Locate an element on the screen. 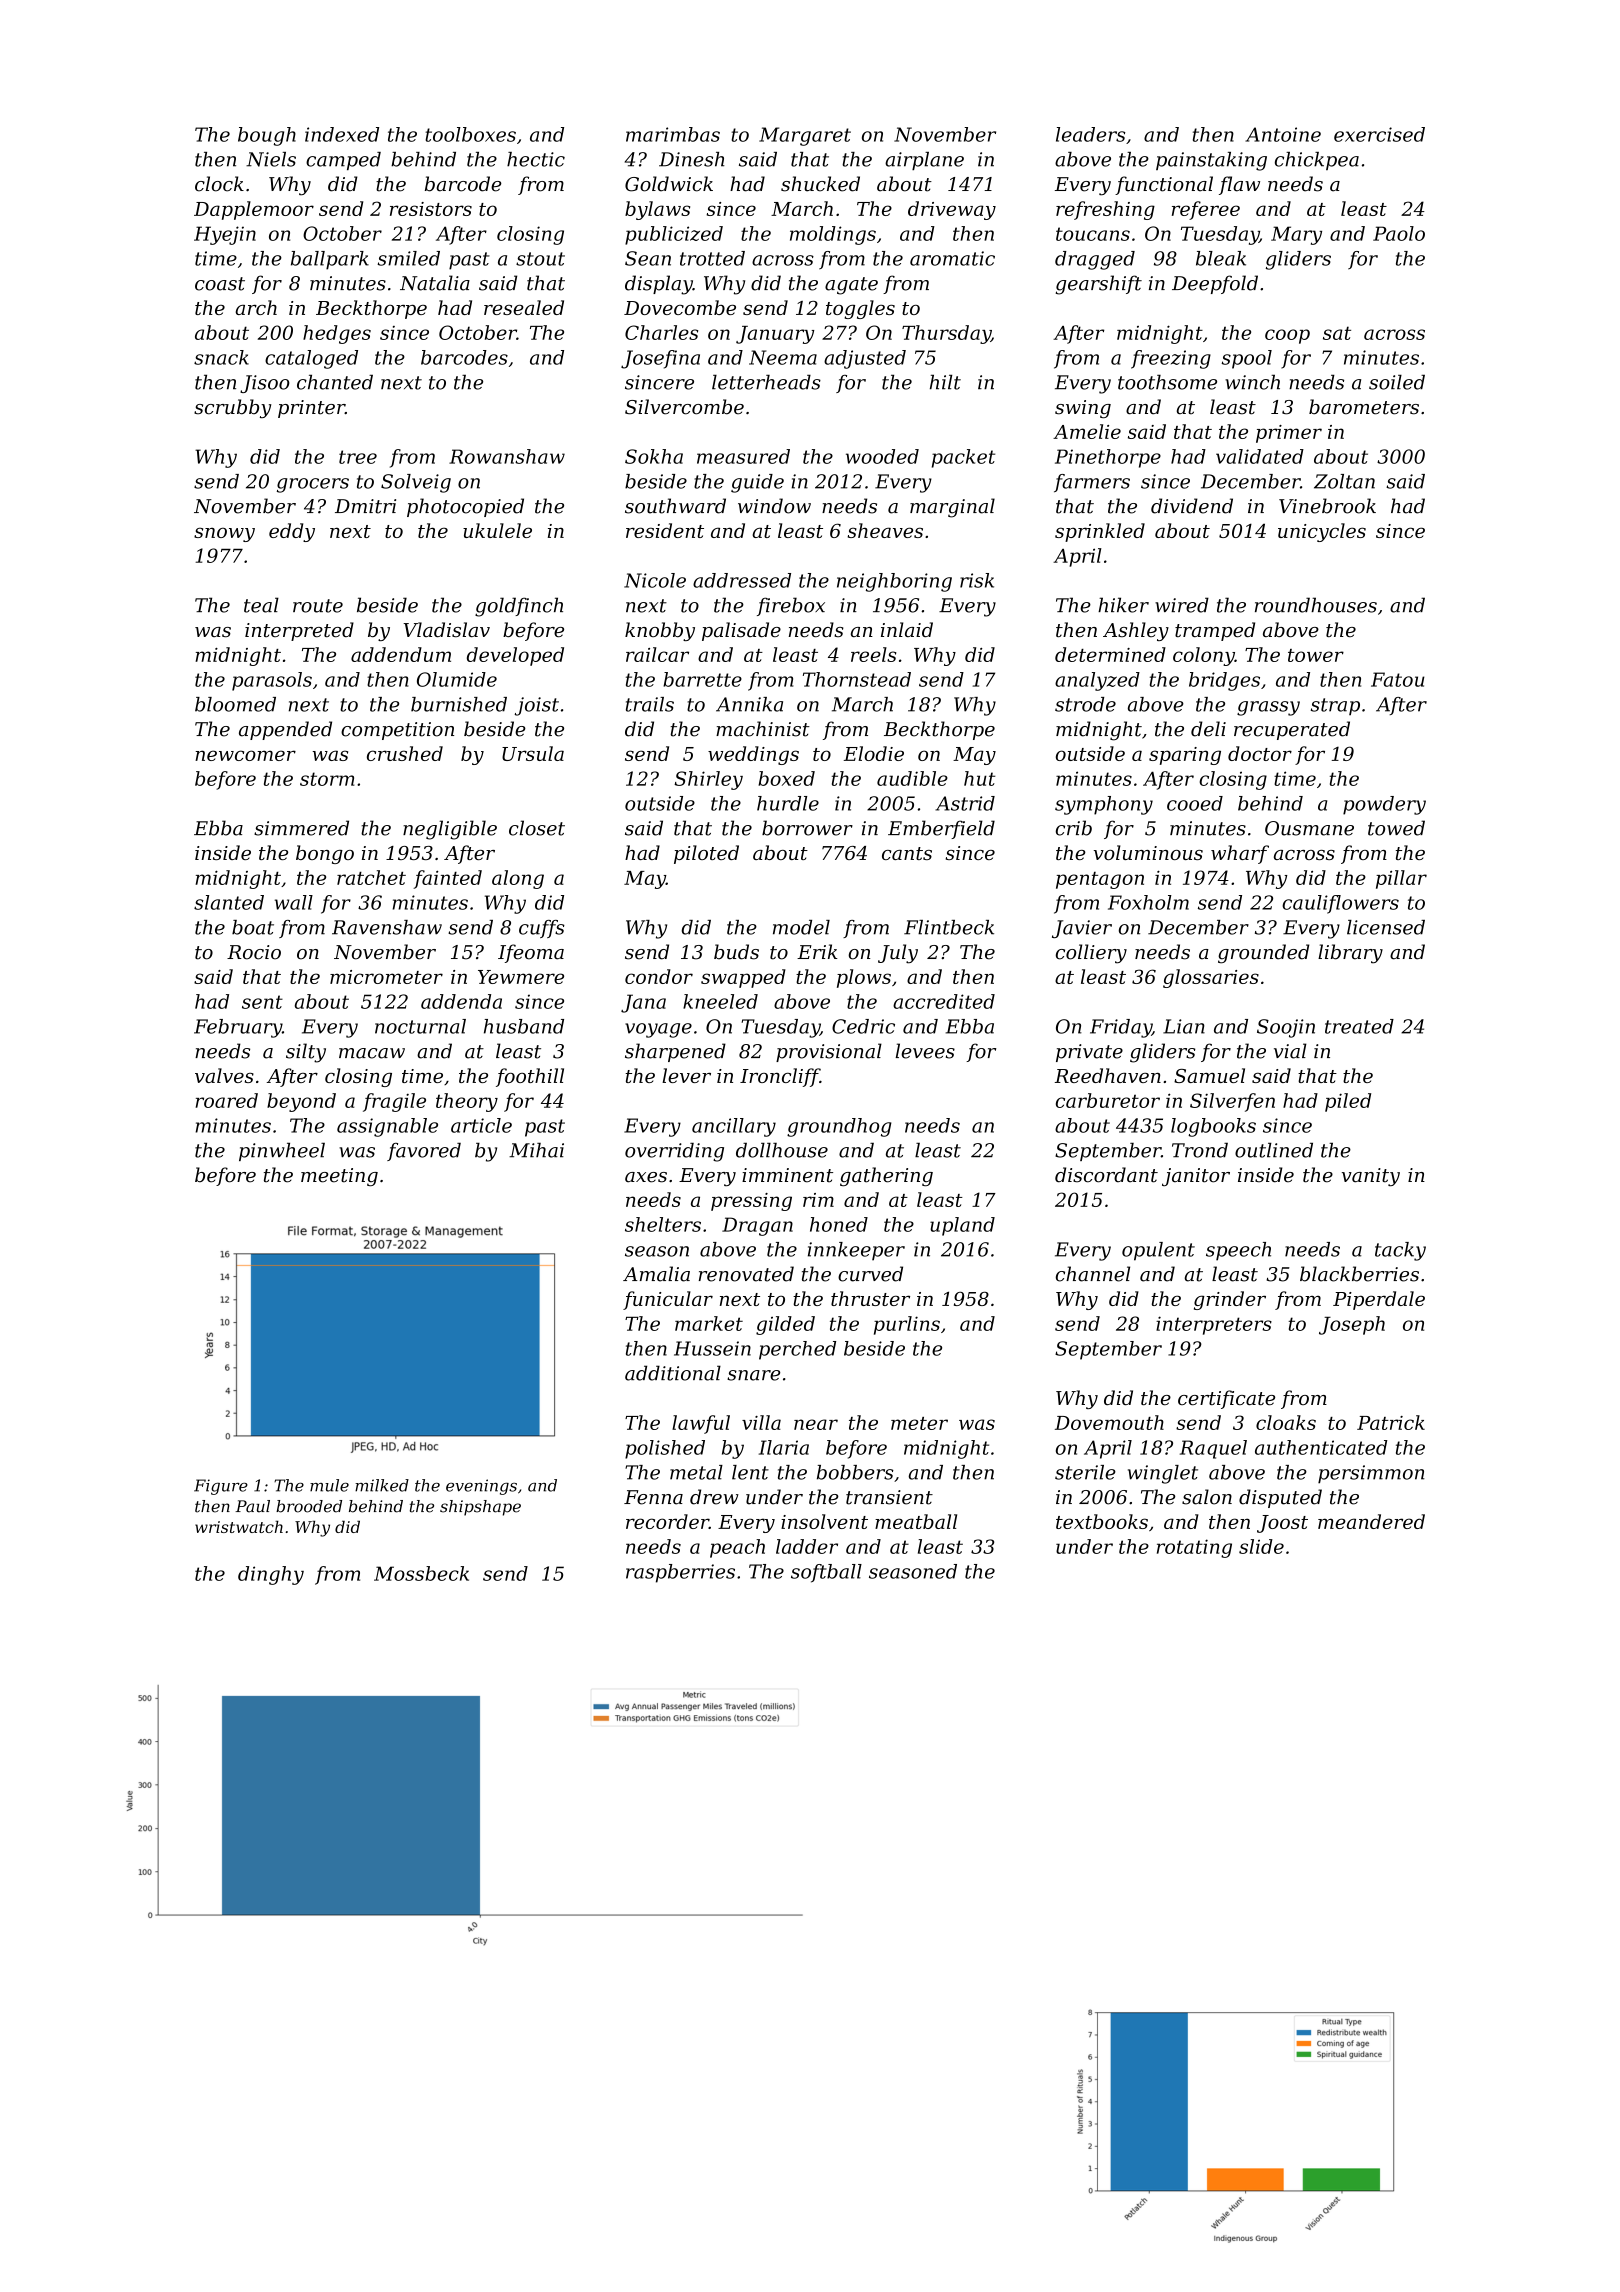 This screenshot has width=1620, height=2292. Paul is located at coordinates (252, 1506).
